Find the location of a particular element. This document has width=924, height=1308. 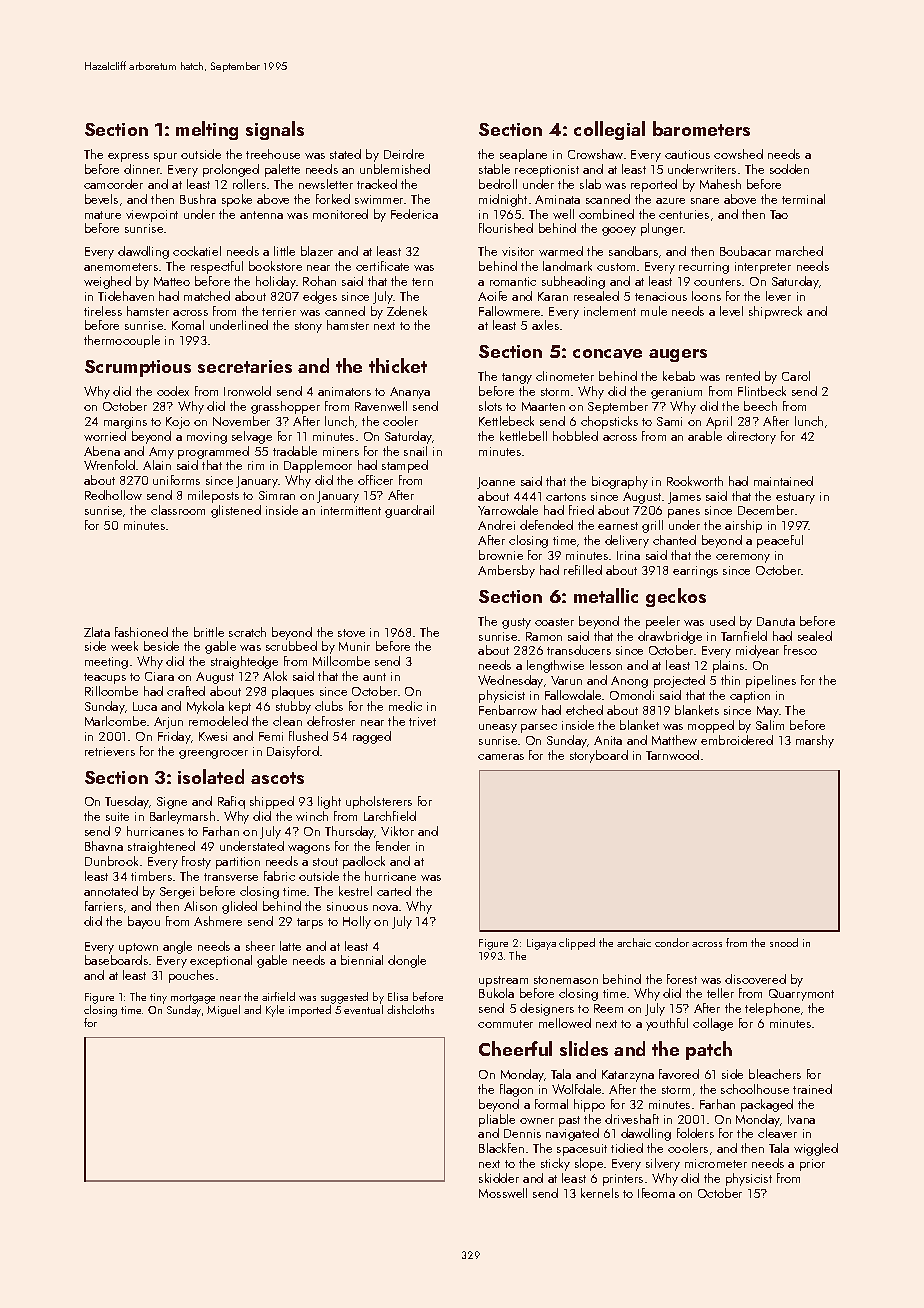

directory is located at coordinates (751, 437).
